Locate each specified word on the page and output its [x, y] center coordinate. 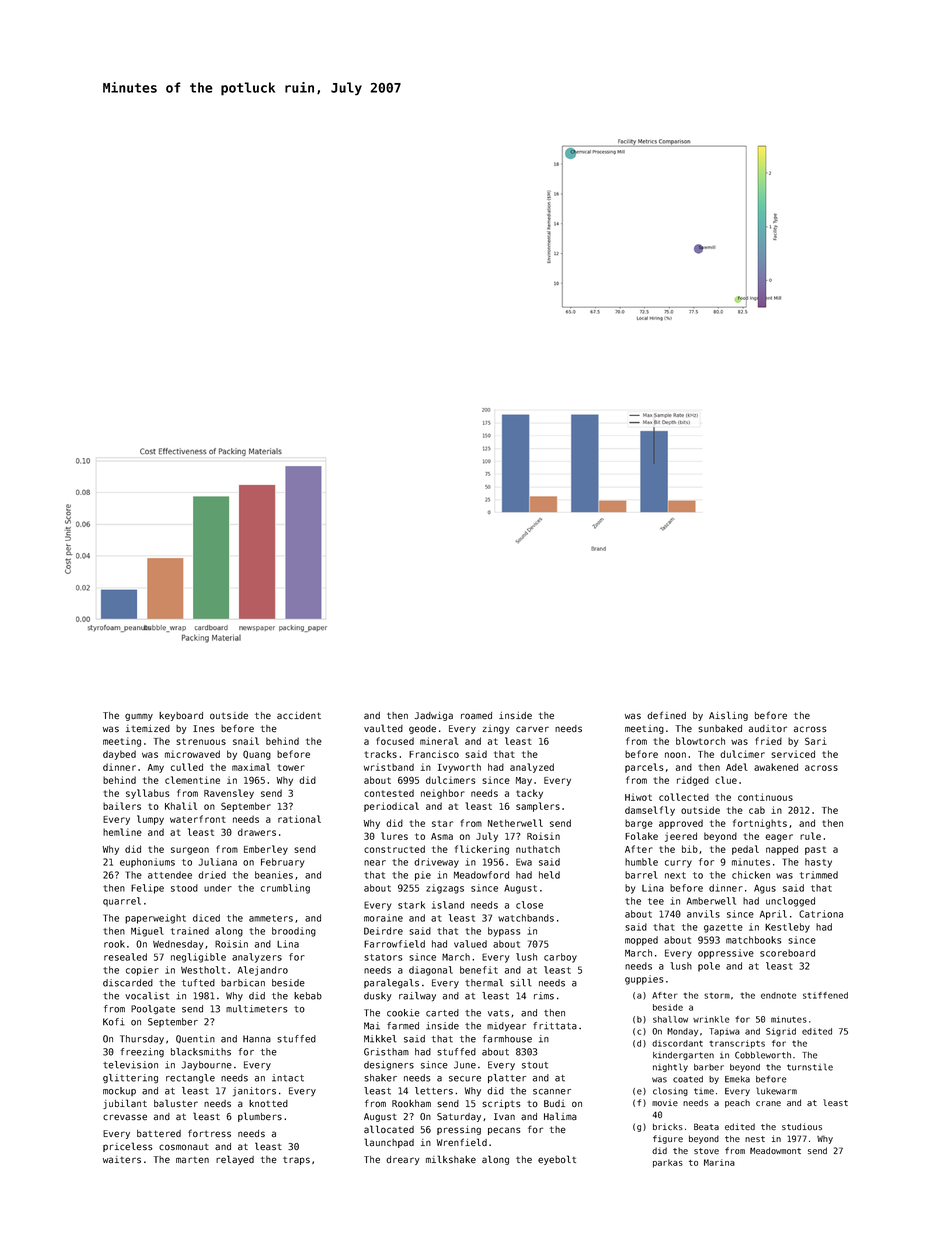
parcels [644, 768]
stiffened [825, 995]
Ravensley [229, 794]
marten [192, 1160]
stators [383, 957]
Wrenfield [462, 1142]
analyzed [532, 768]
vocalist [147, 996]
